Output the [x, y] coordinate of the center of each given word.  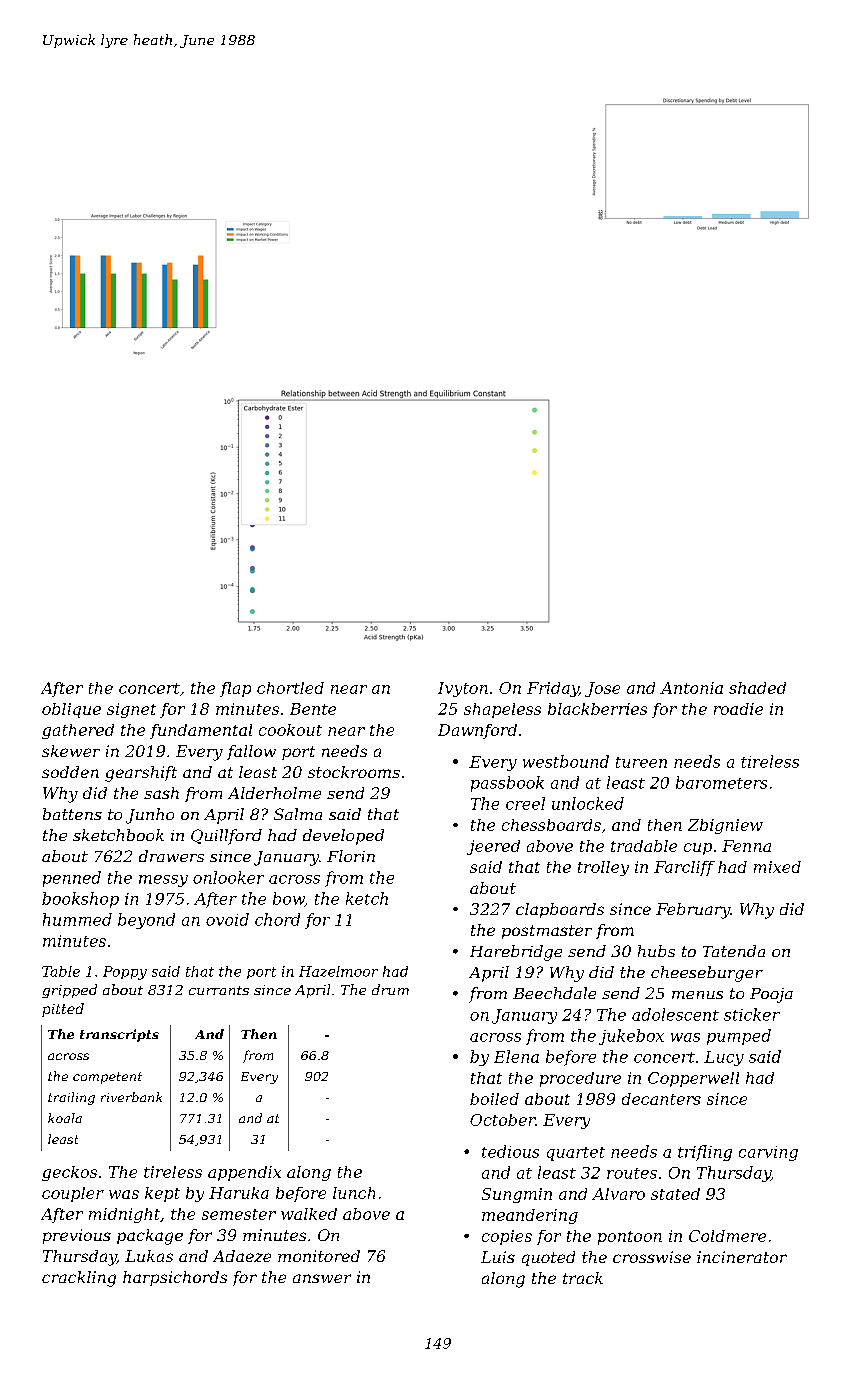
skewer [71, 751]
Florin [351, 856]
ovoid [227, 919]
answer [322, 1278]
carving [768, 1153]
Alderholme [274, 793]
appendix [244, 1173]
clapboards [560, 910]
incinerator [742, 1257]
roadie [738, 709]
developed [343, 837]
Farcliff [684, 868]
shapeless [502, 710]
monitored [319, 1256]
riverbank [131, 1097]
